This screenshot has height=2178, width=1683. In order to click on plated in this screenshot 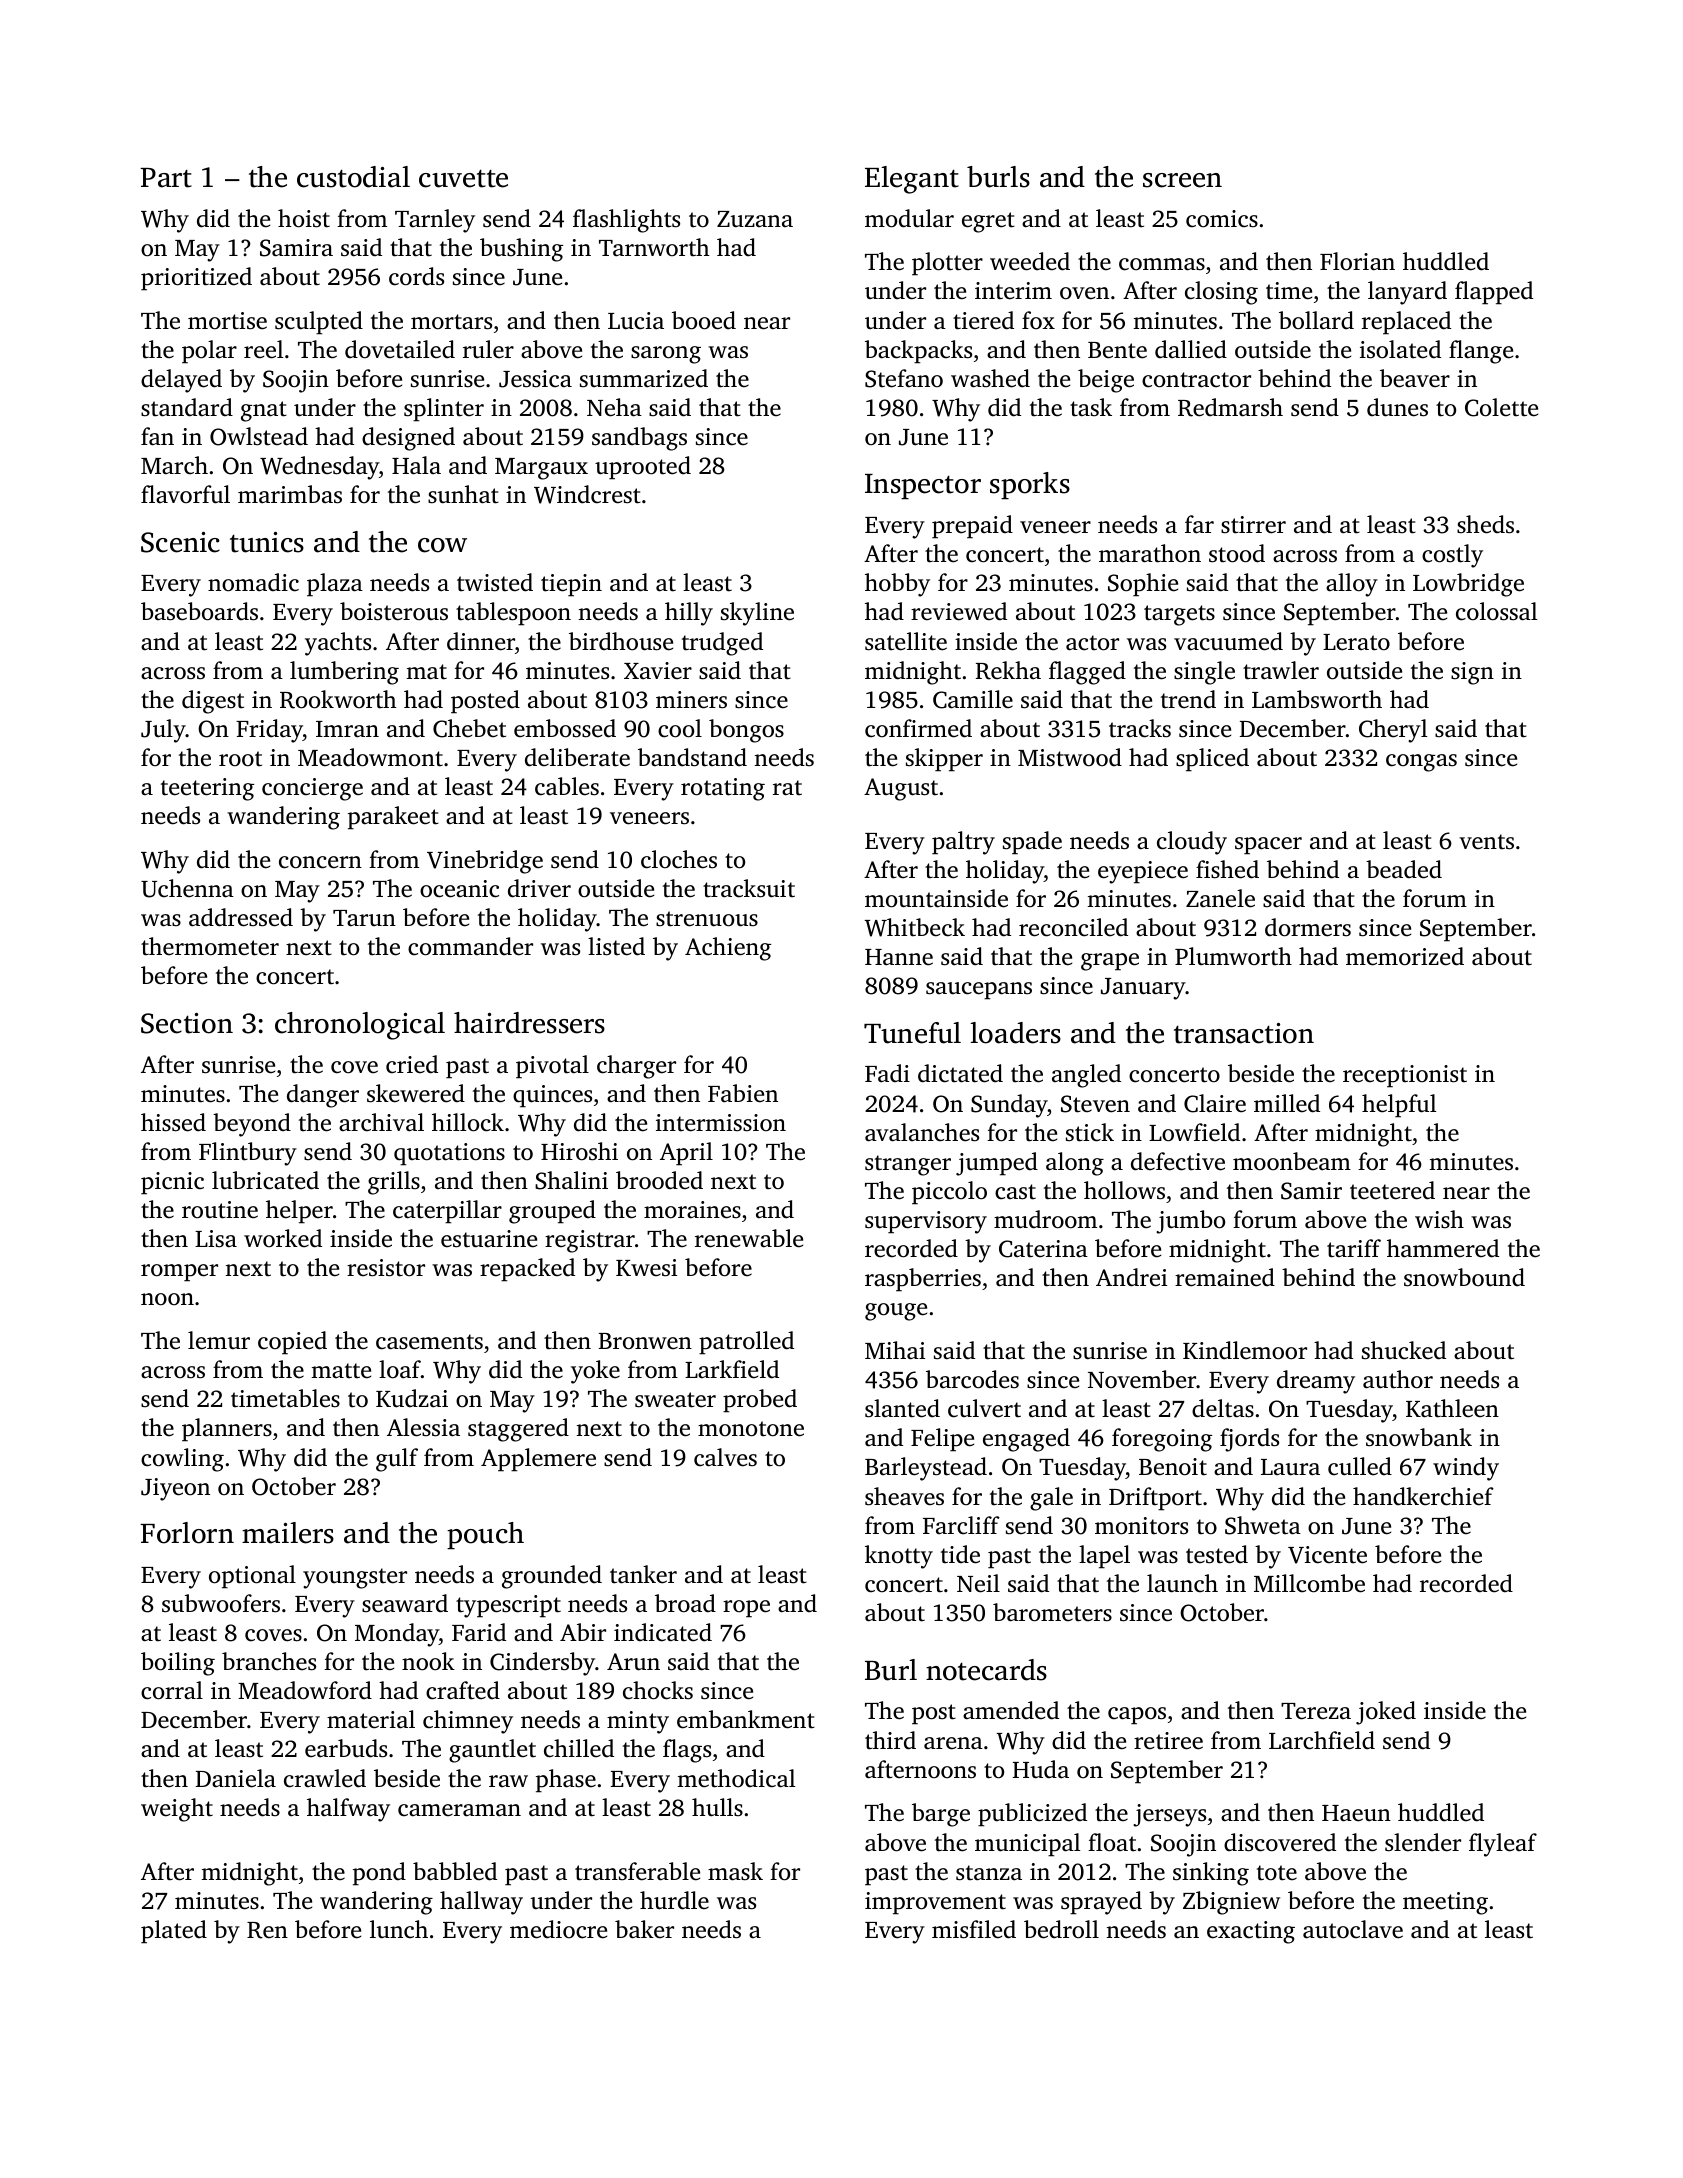, I will do `click(174, 1932)`.
